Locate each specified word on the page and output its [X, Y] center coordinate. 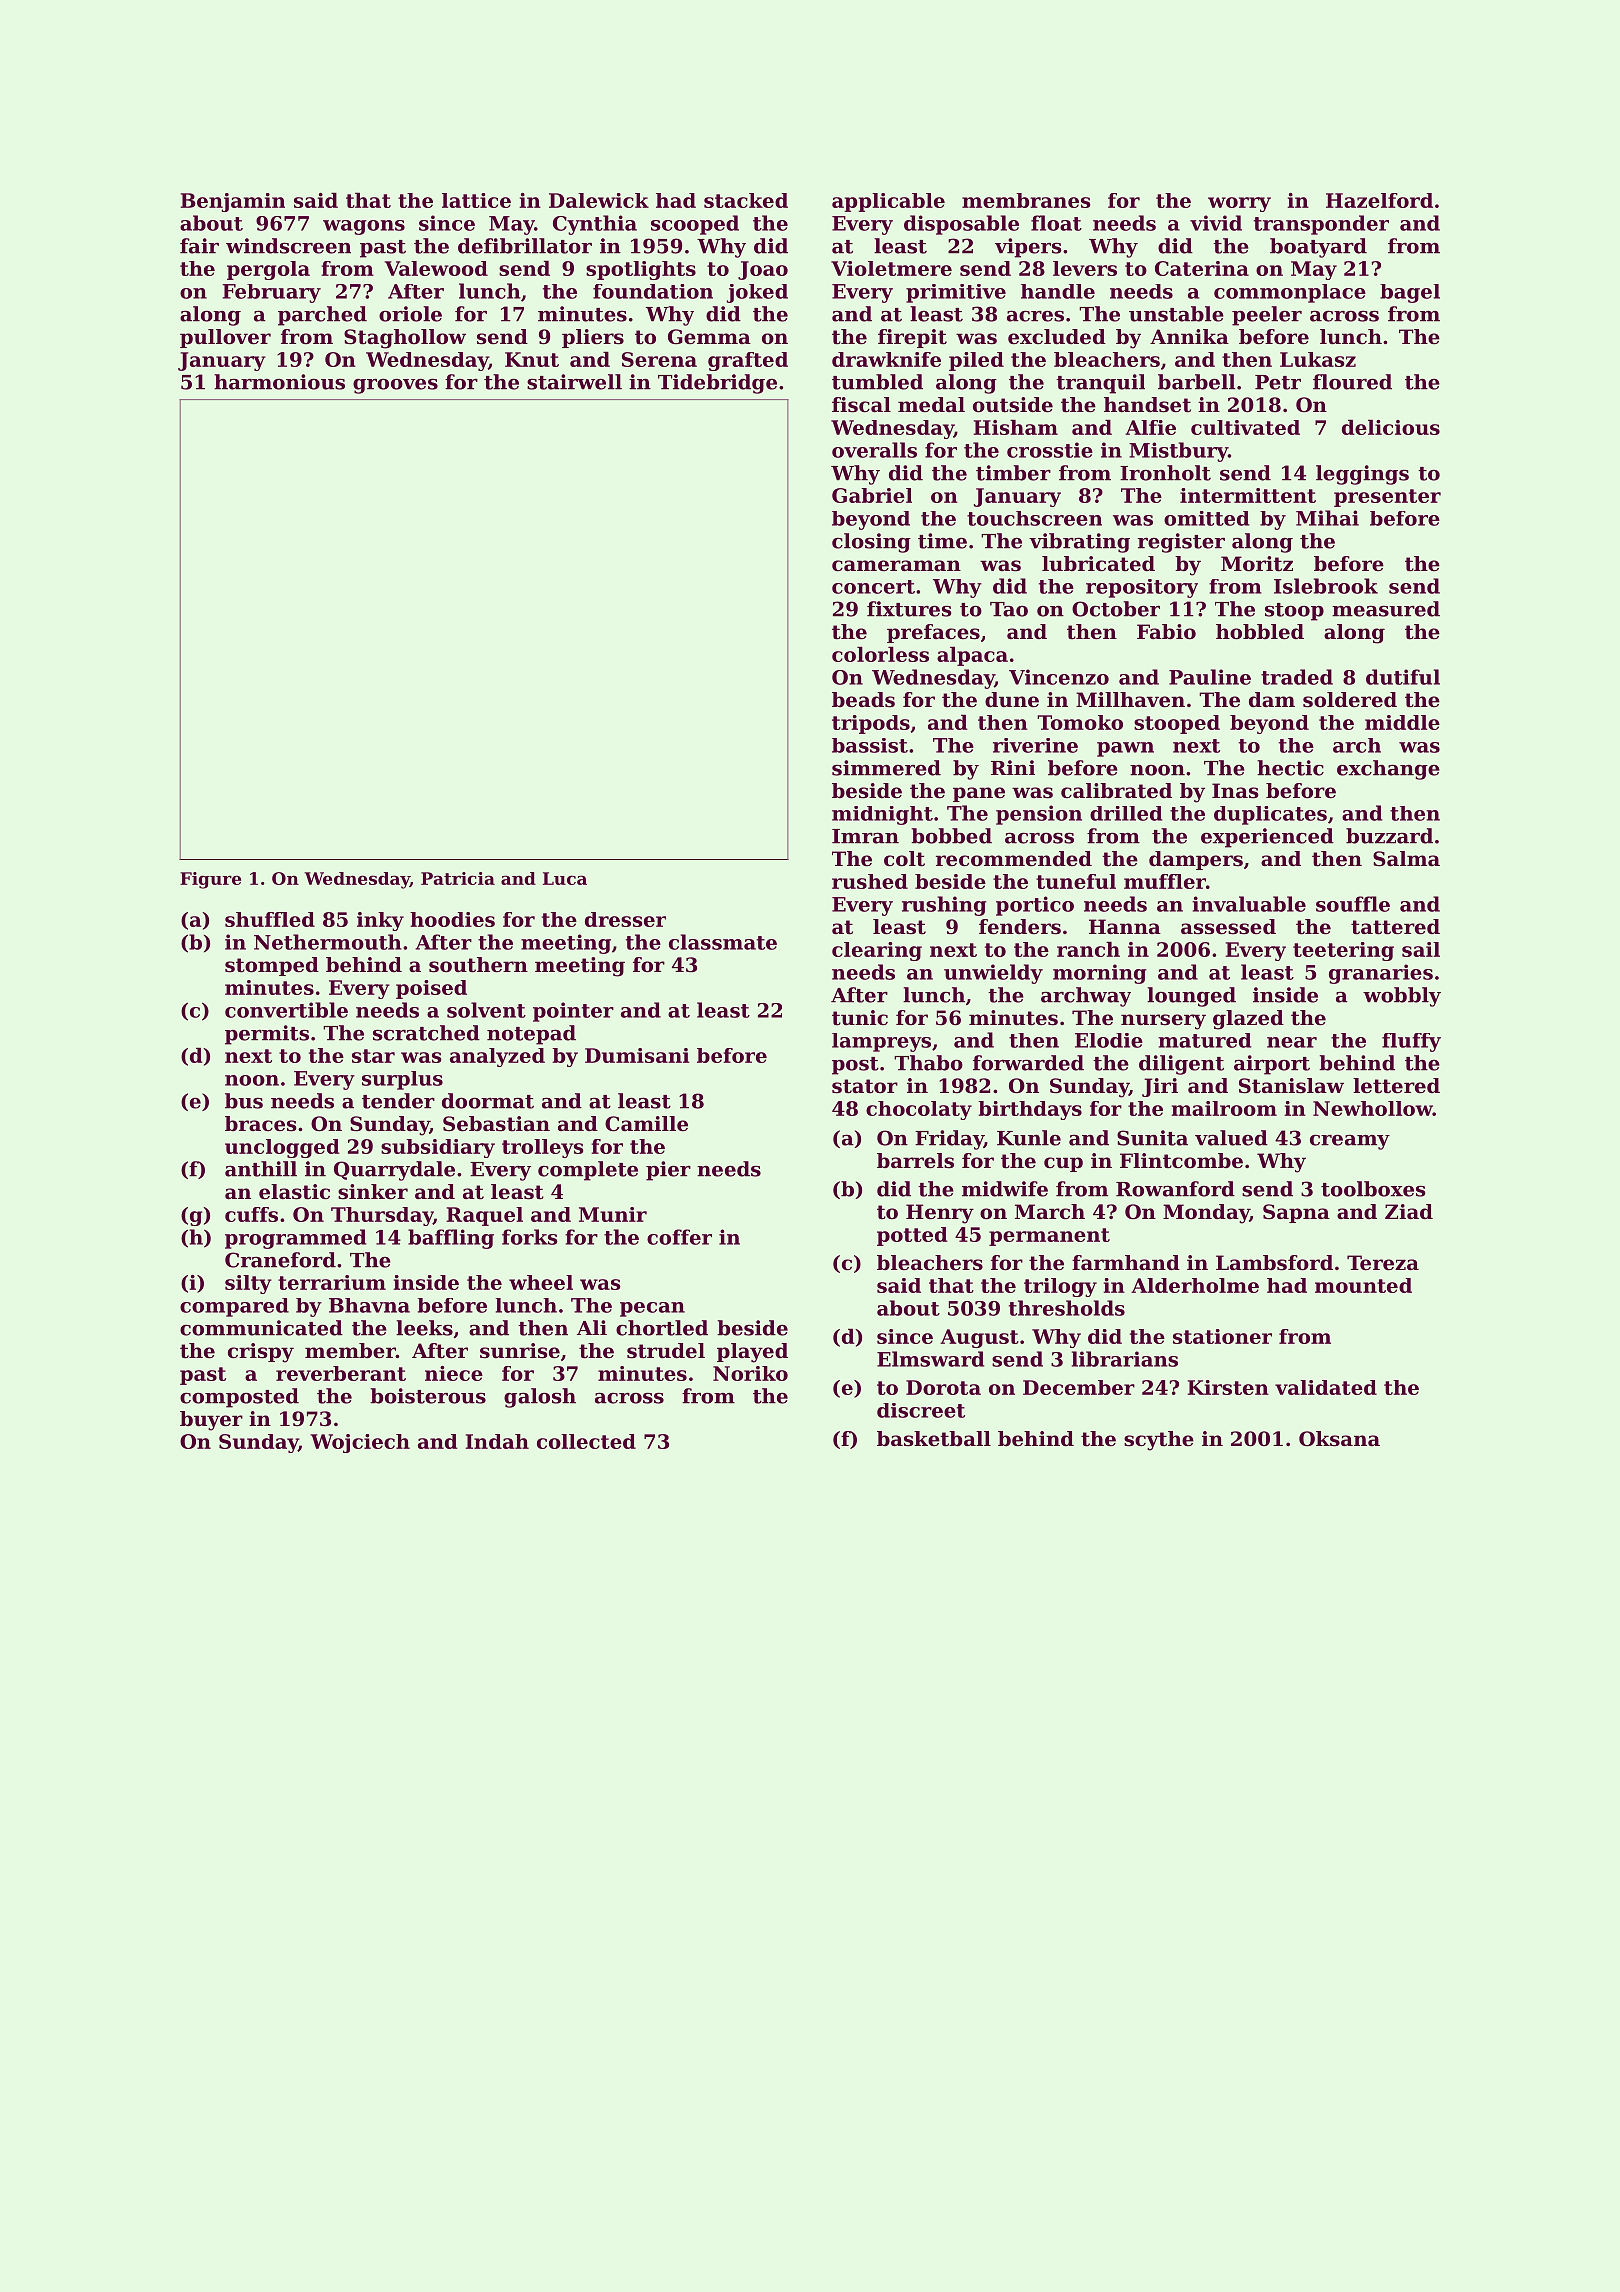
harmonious [279, 382]
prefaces [933, 633]
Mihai [1327, 518]
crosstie [1050, 450]
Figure [210, 880]
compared [234, 1307]
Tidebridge [717, 384]
